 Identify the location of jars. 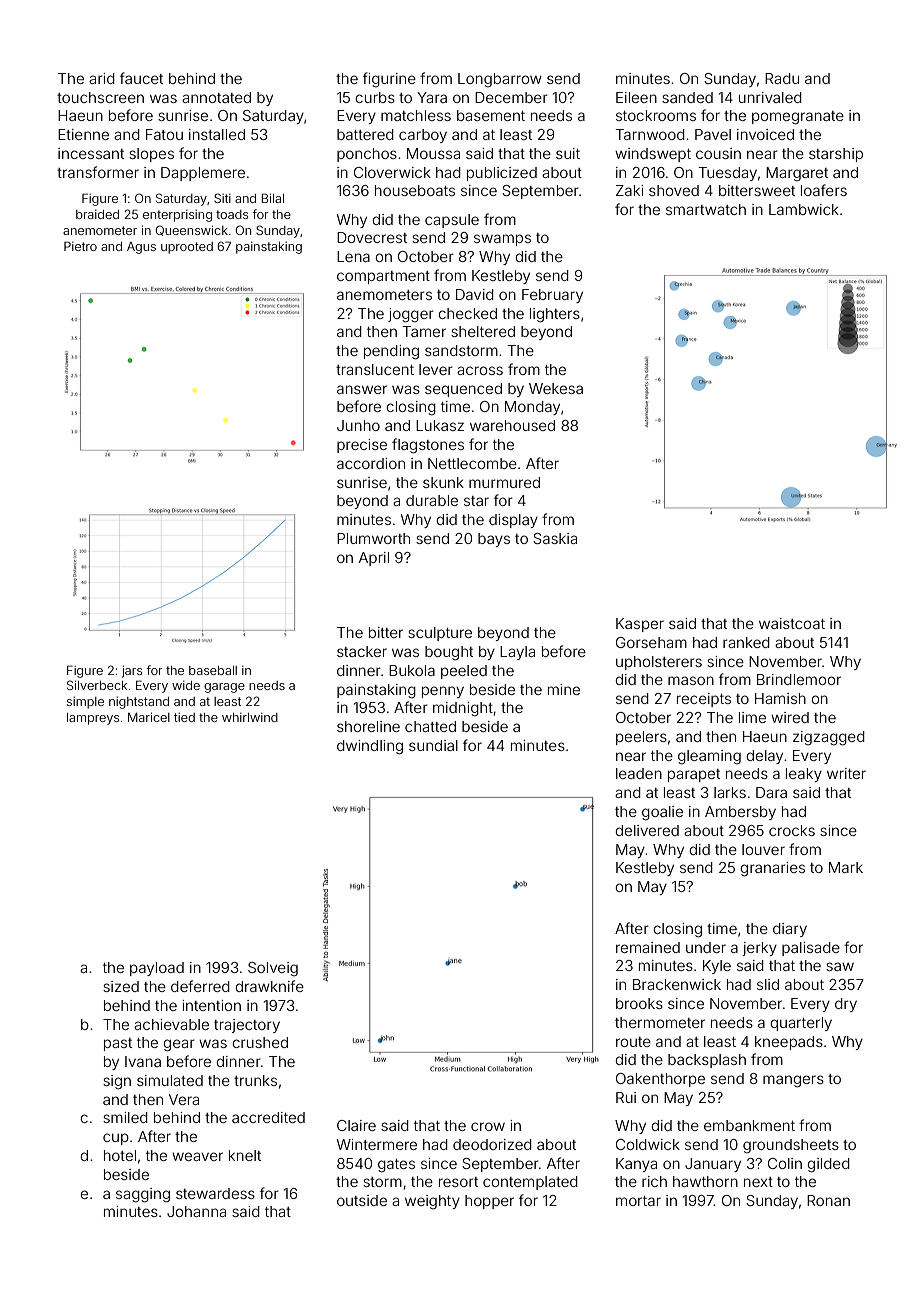
(132, 671).
